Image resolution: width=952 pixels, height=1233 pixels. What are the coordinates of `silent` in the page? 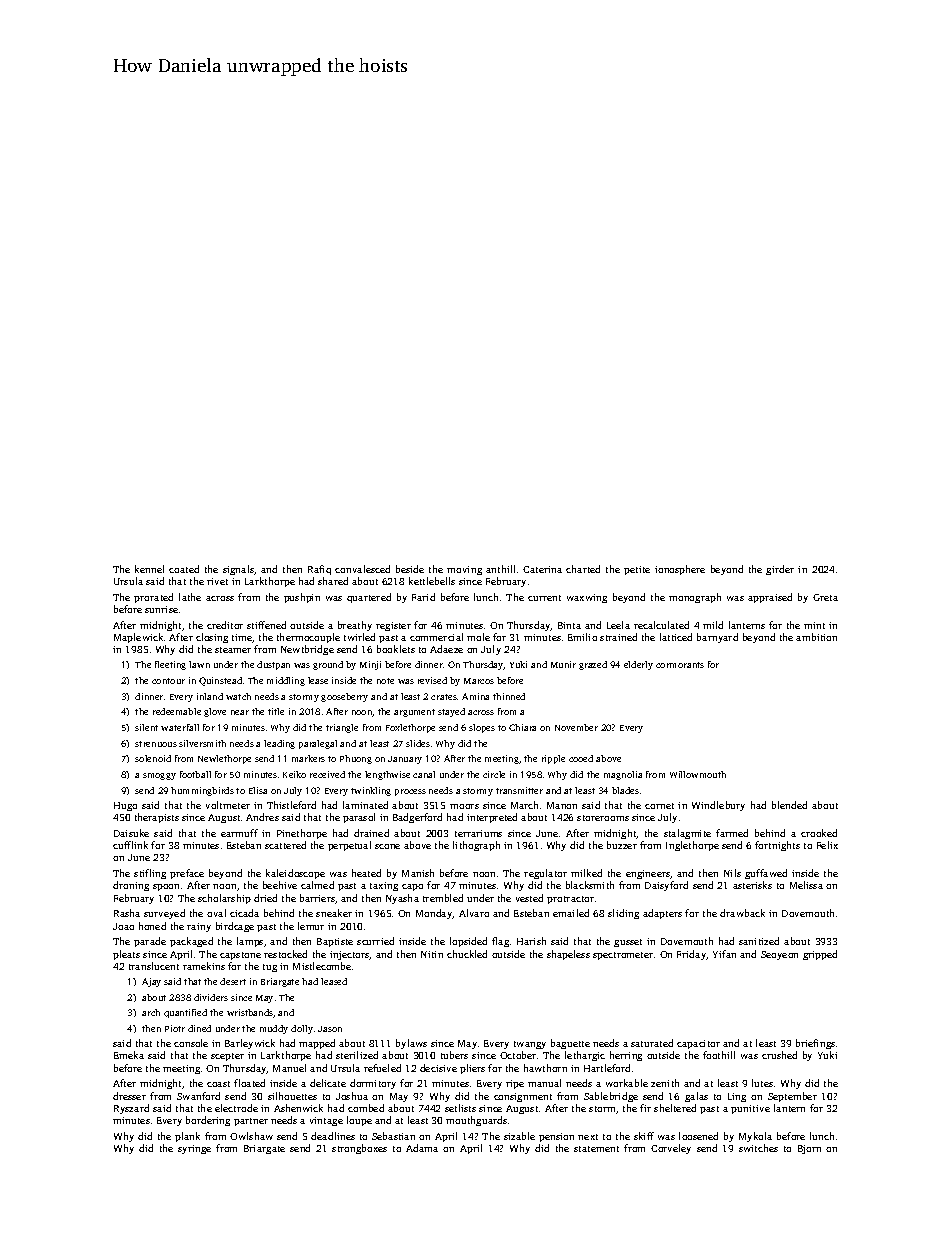 It's located at (146, 727).
